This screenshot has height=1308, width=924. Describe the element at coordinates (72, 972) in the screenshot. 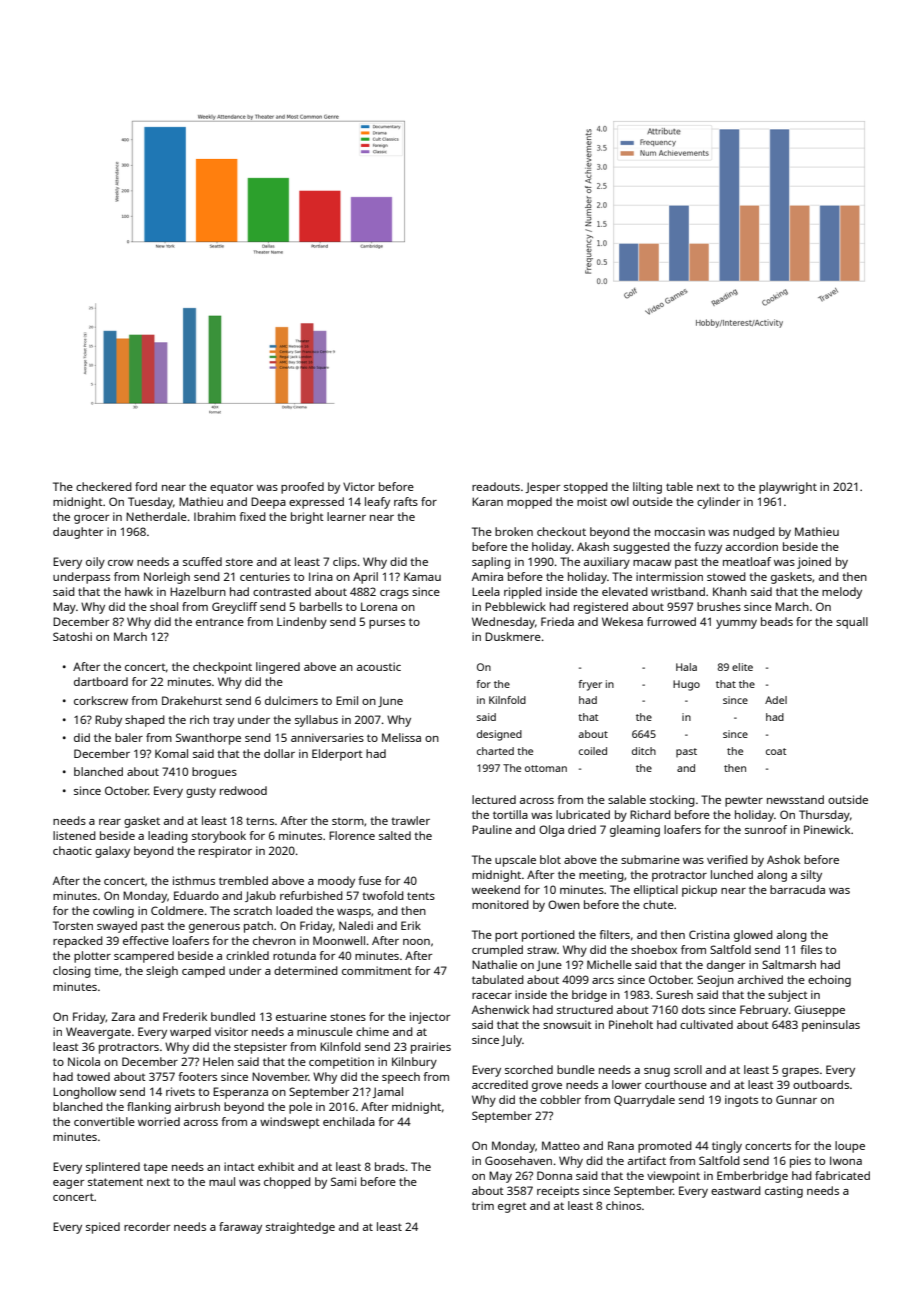

I see `closing` at that location.
